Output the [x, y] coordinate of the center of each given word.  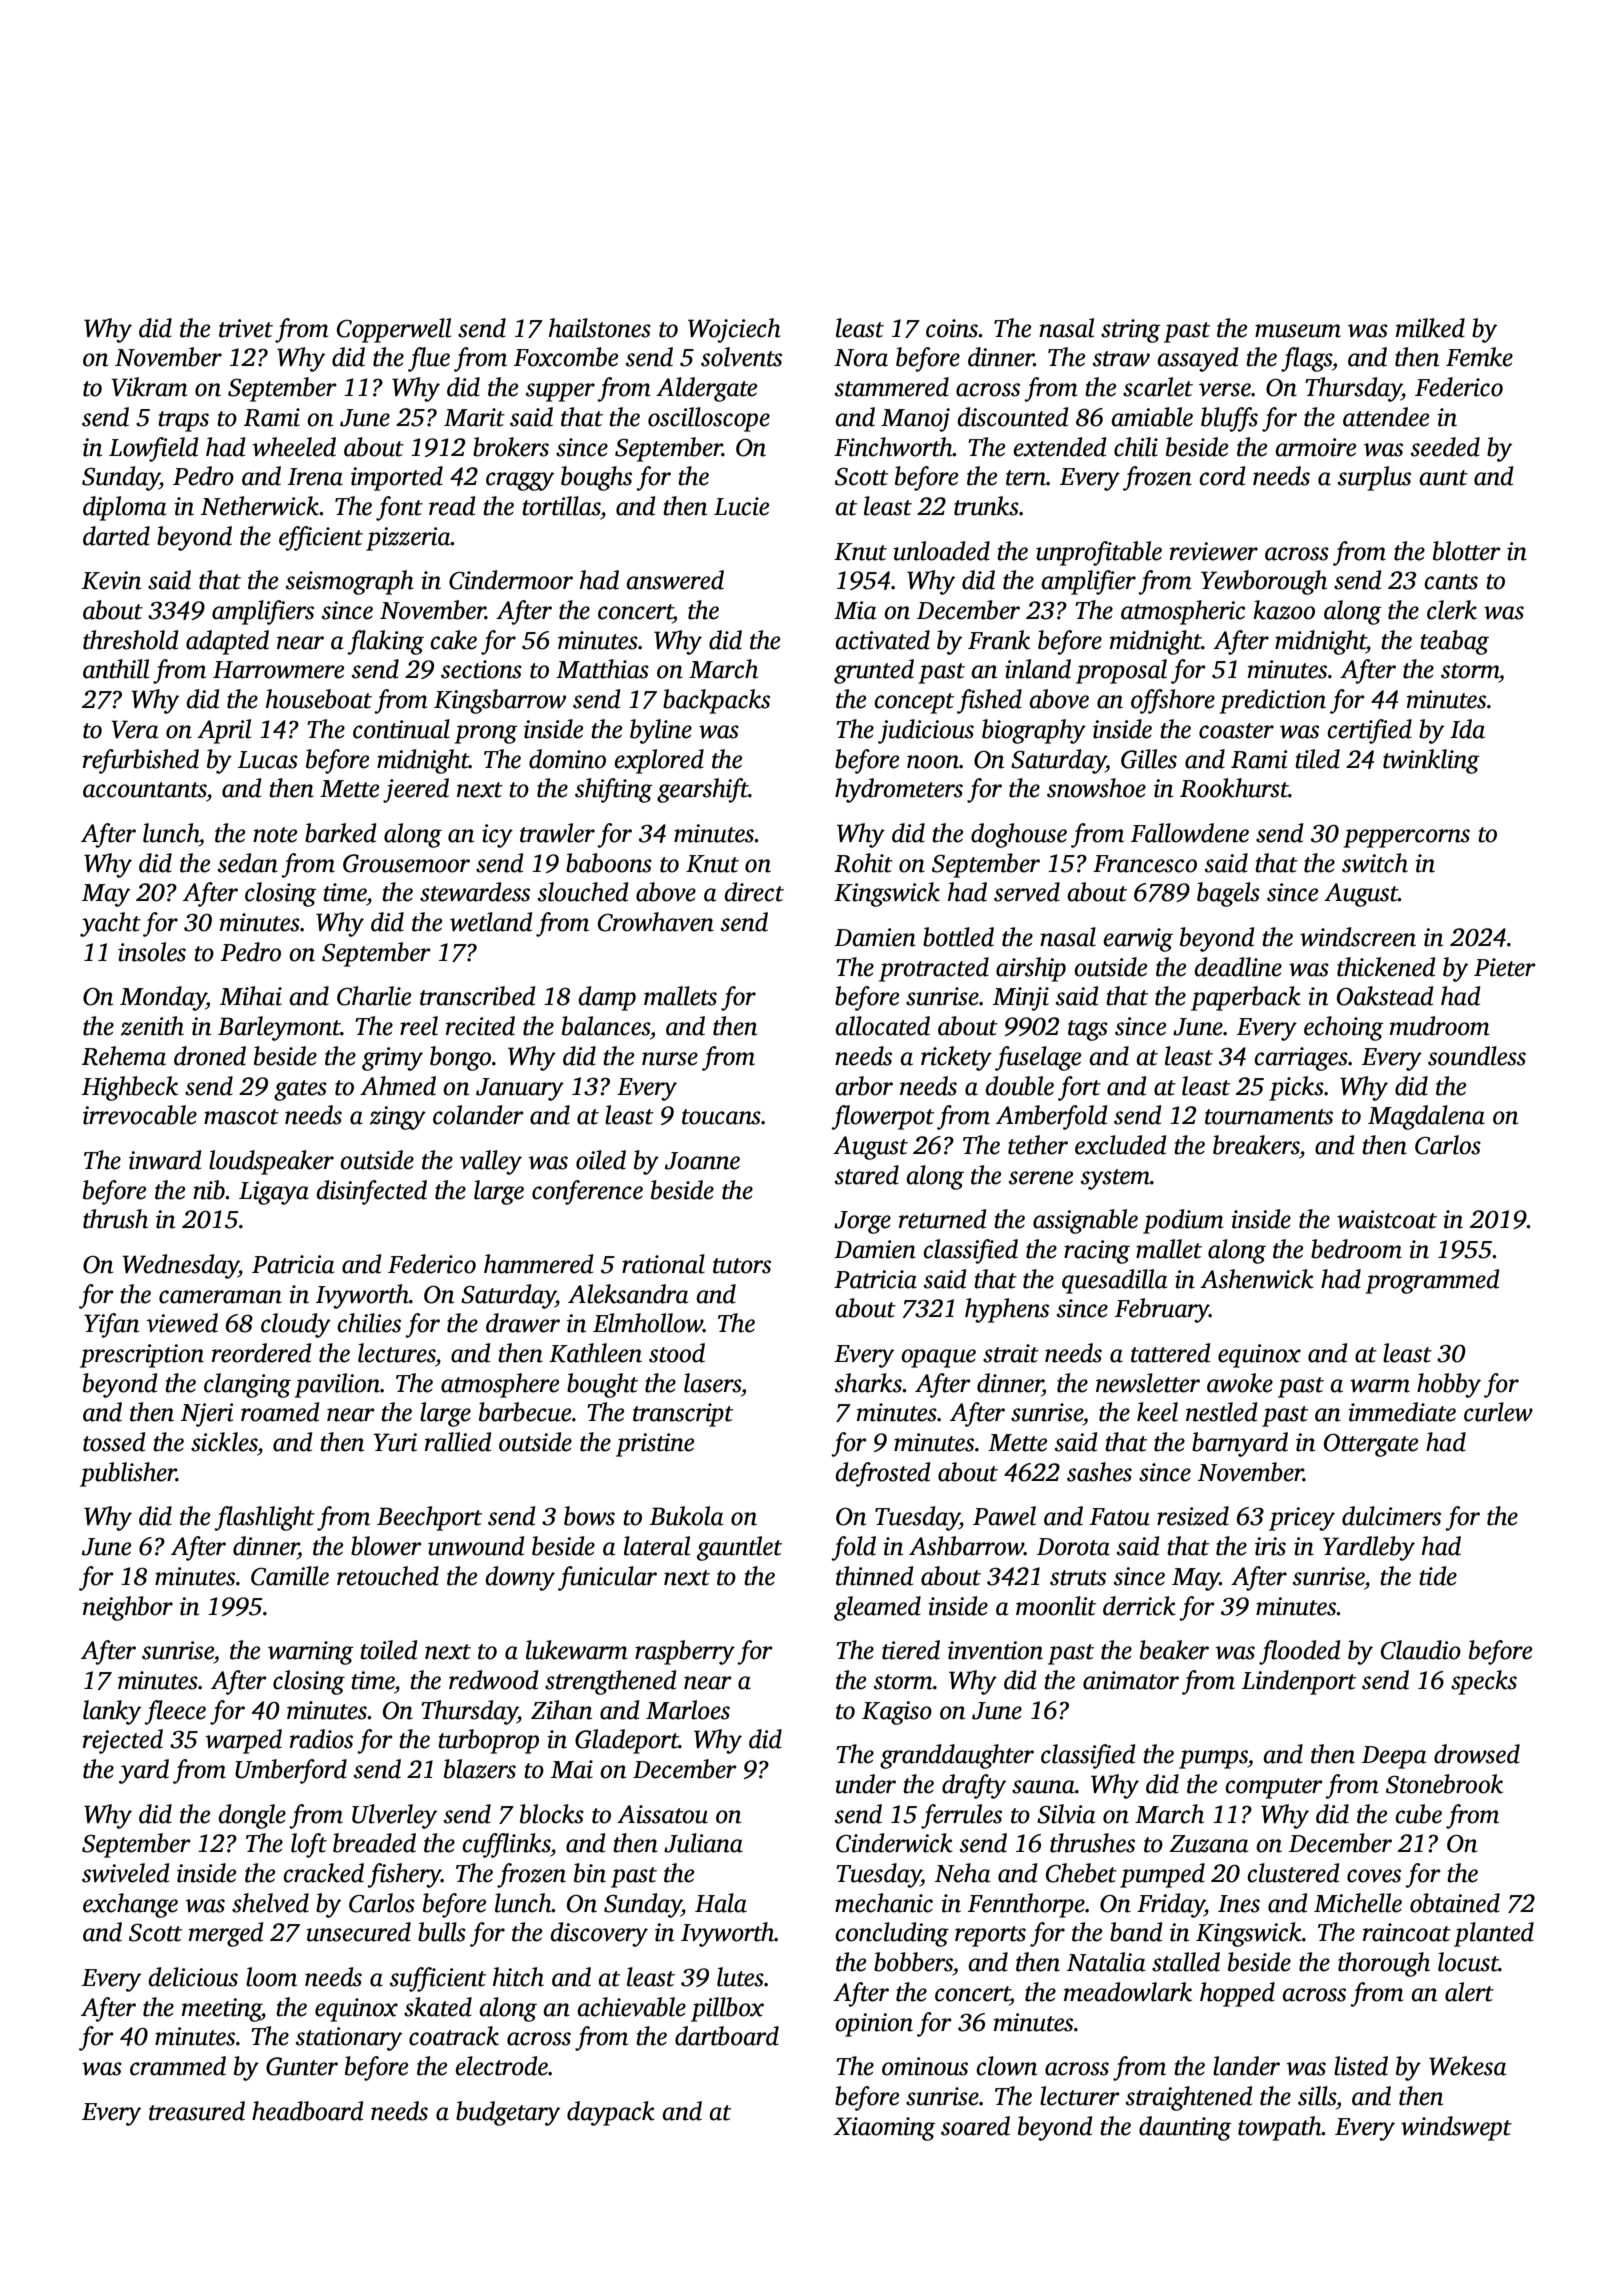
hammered [538, 1264]
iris [1270, 1546]
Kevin [111, 580]
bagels [1228, 894]
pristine [655, 1445]
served [1027, 892]
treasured [197, 2111]
